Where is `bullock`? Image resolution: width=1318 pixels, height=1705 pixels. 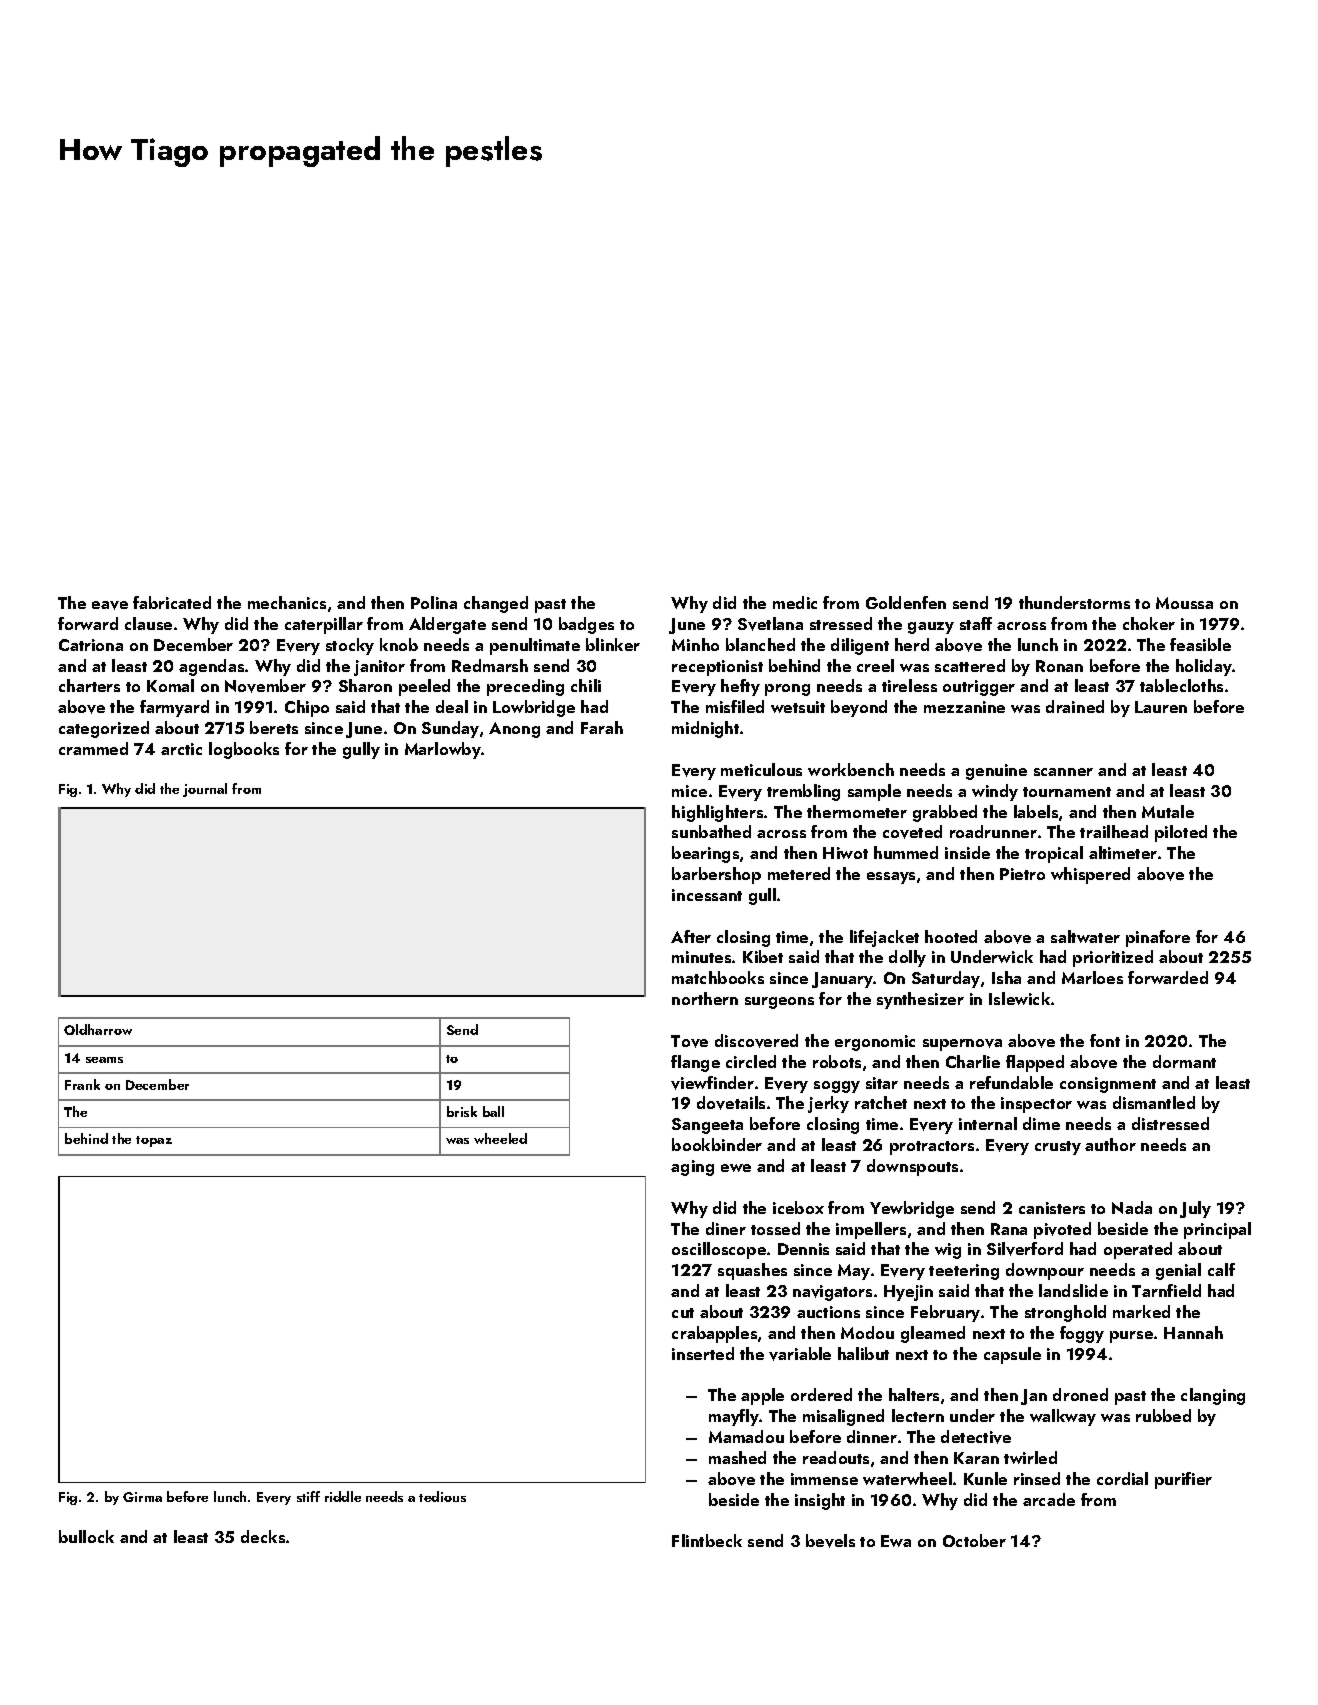
bullock is located at coordinates (86, 1536).
